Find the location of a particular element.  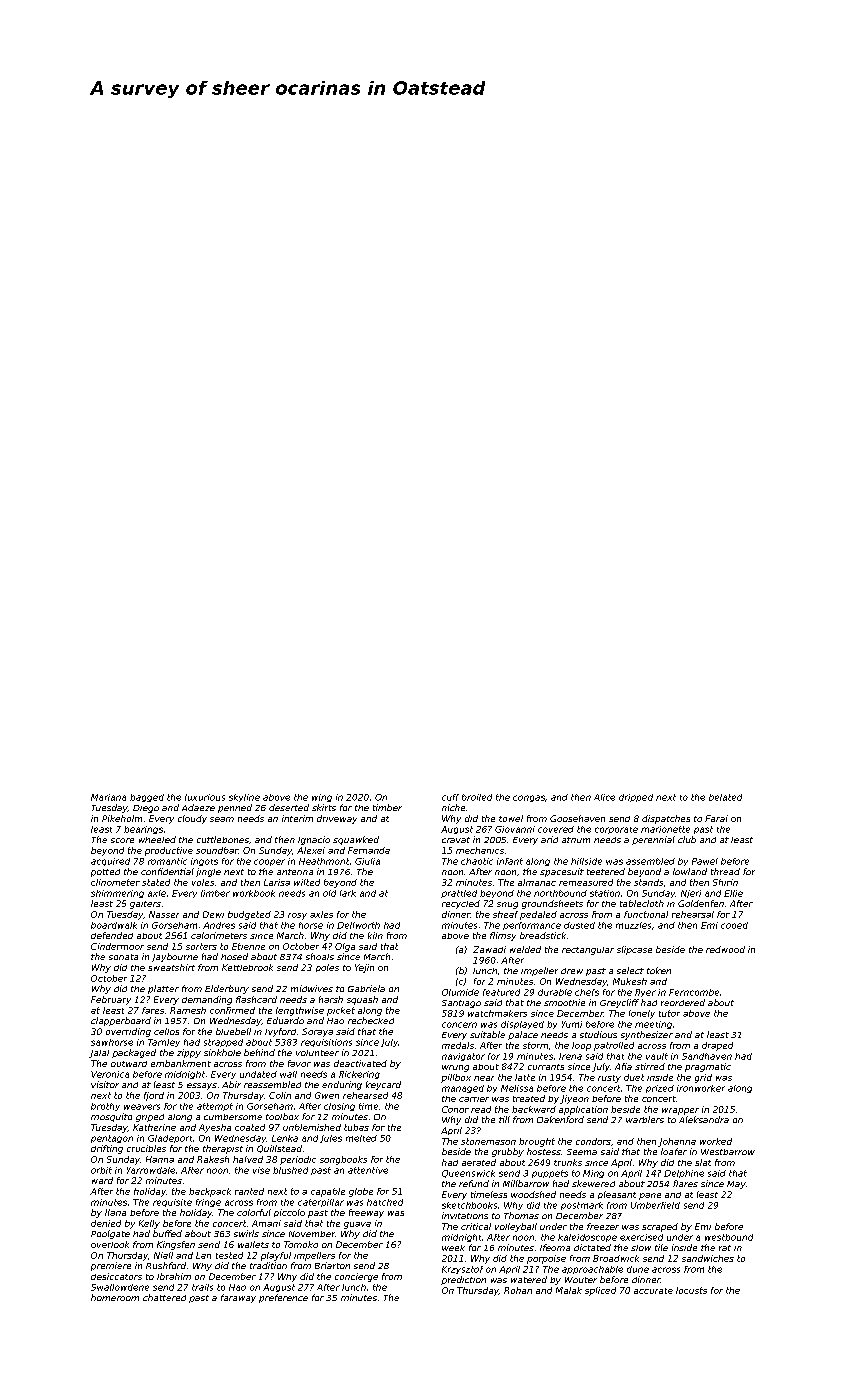

homeroom is located at coordinates (115, 1297).
